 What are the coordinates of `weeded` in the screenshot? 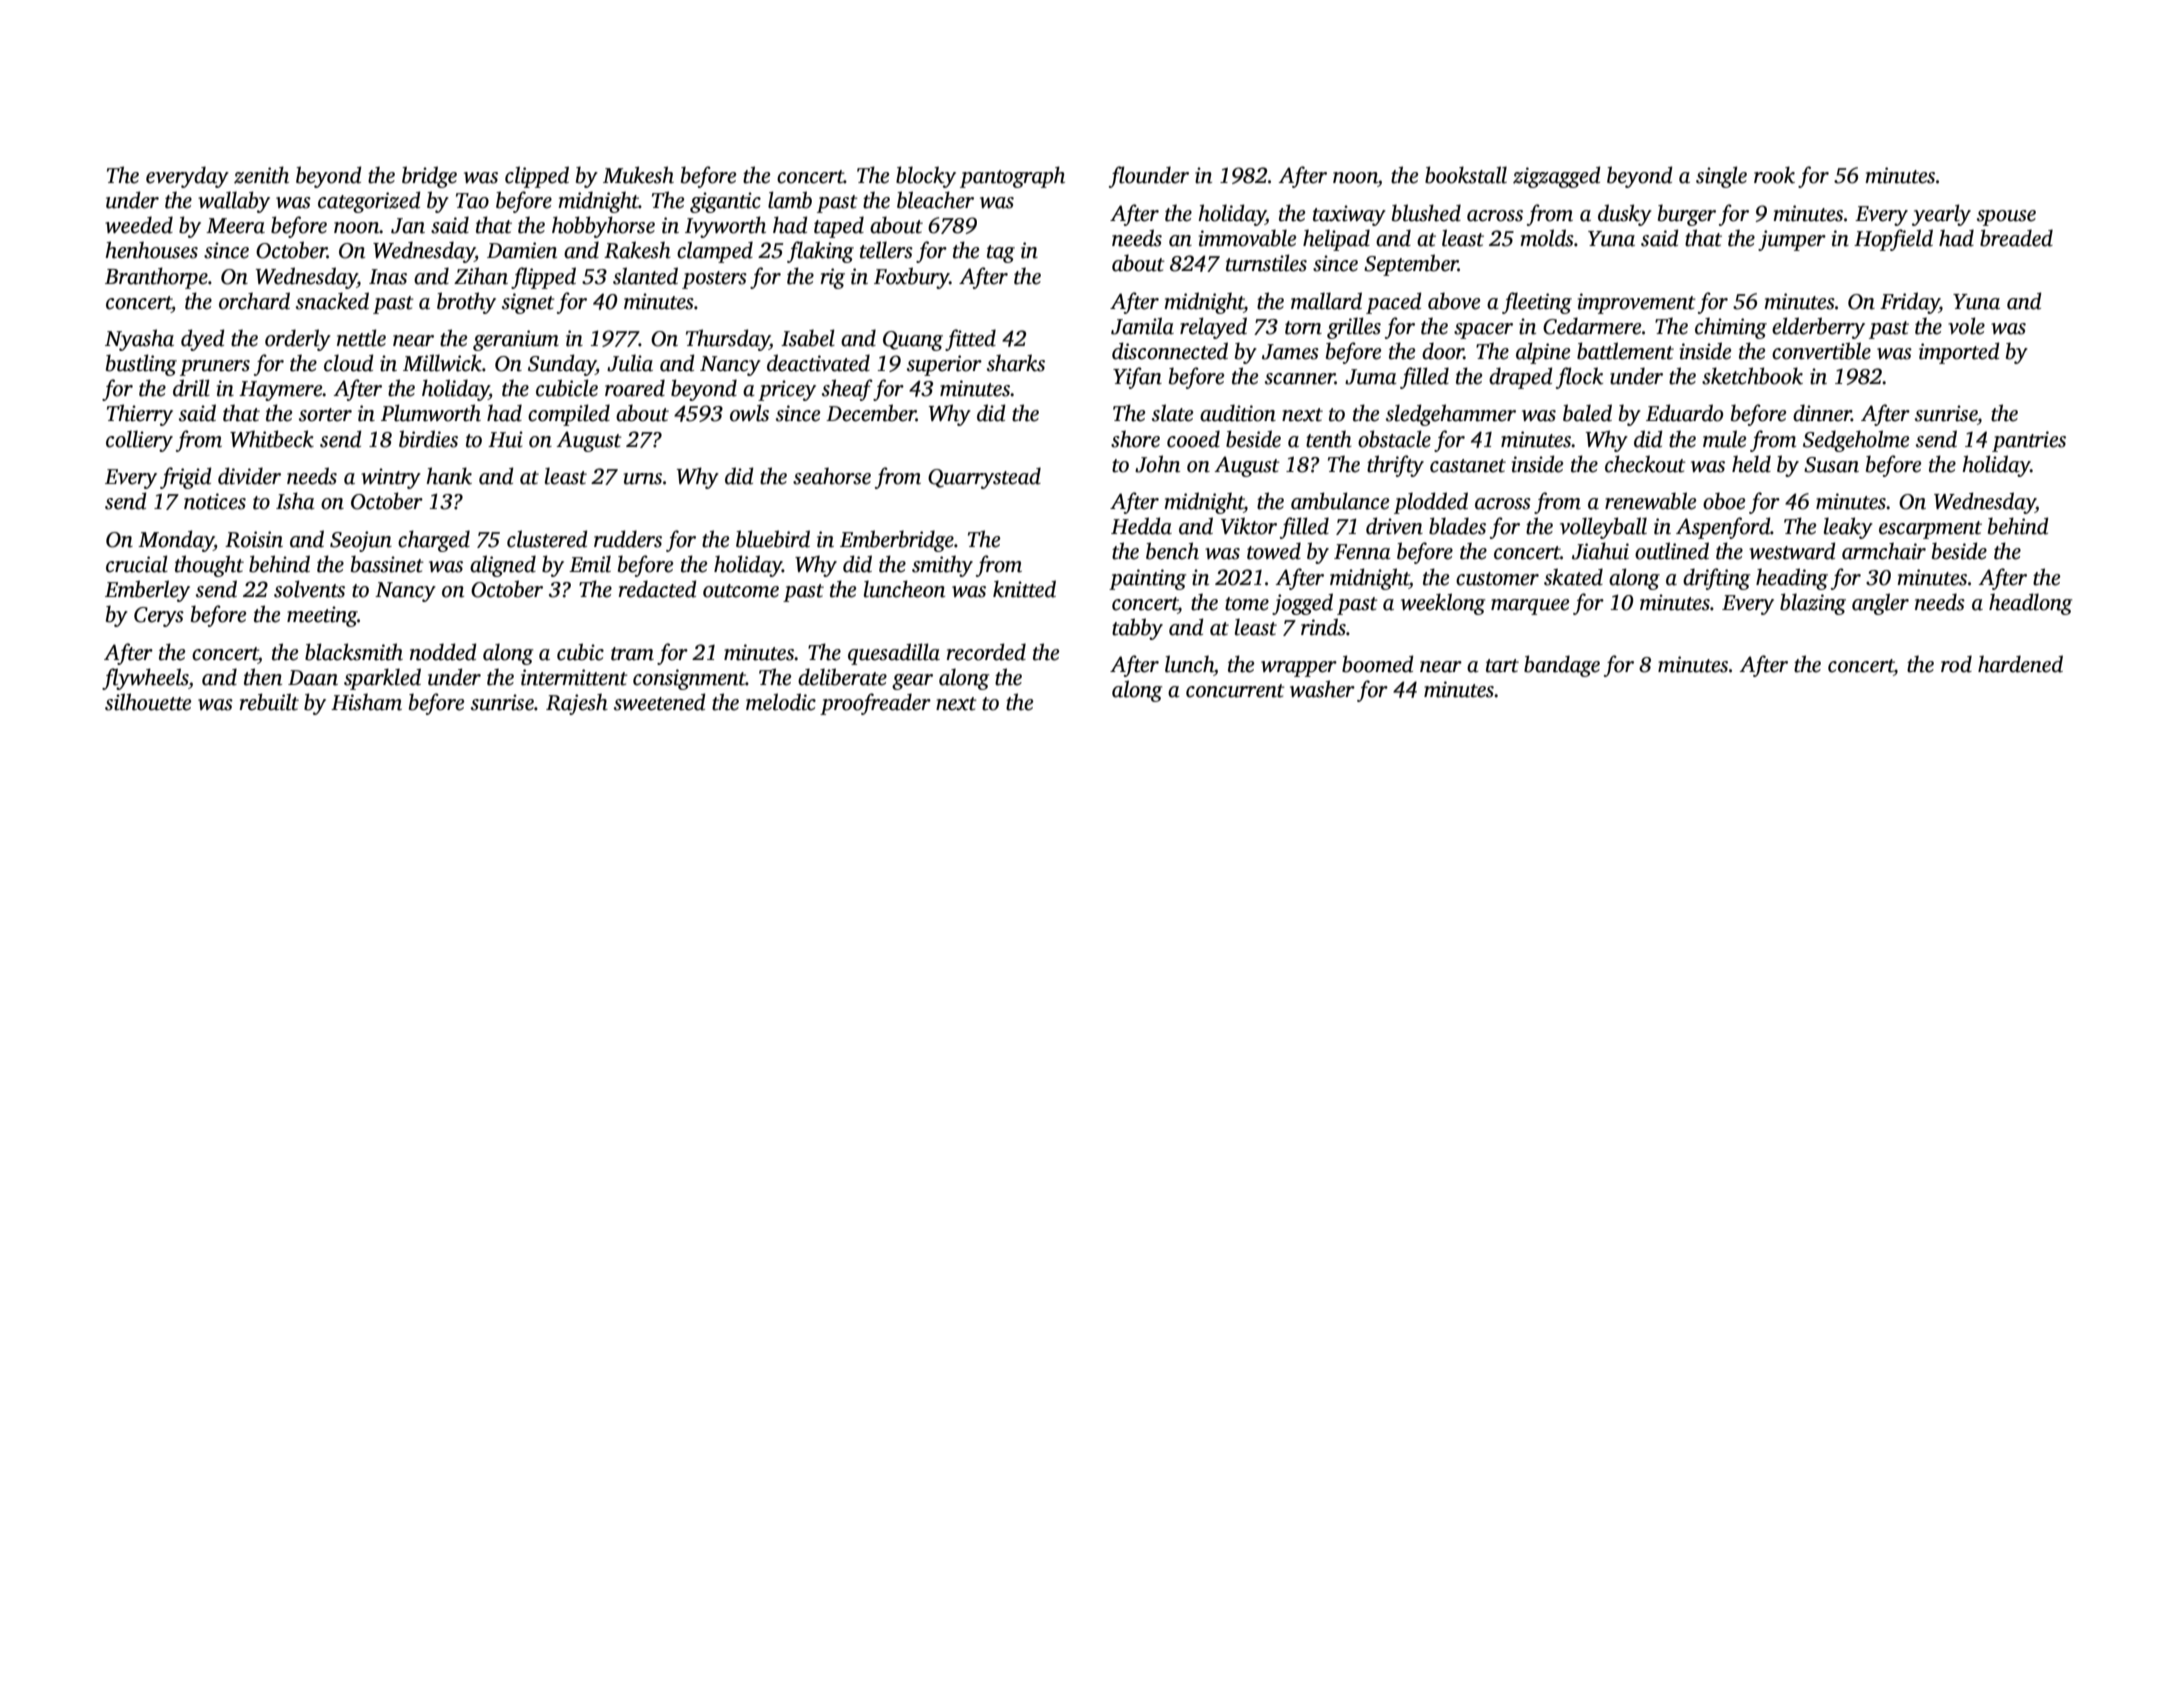 It's located at (139, 225).
